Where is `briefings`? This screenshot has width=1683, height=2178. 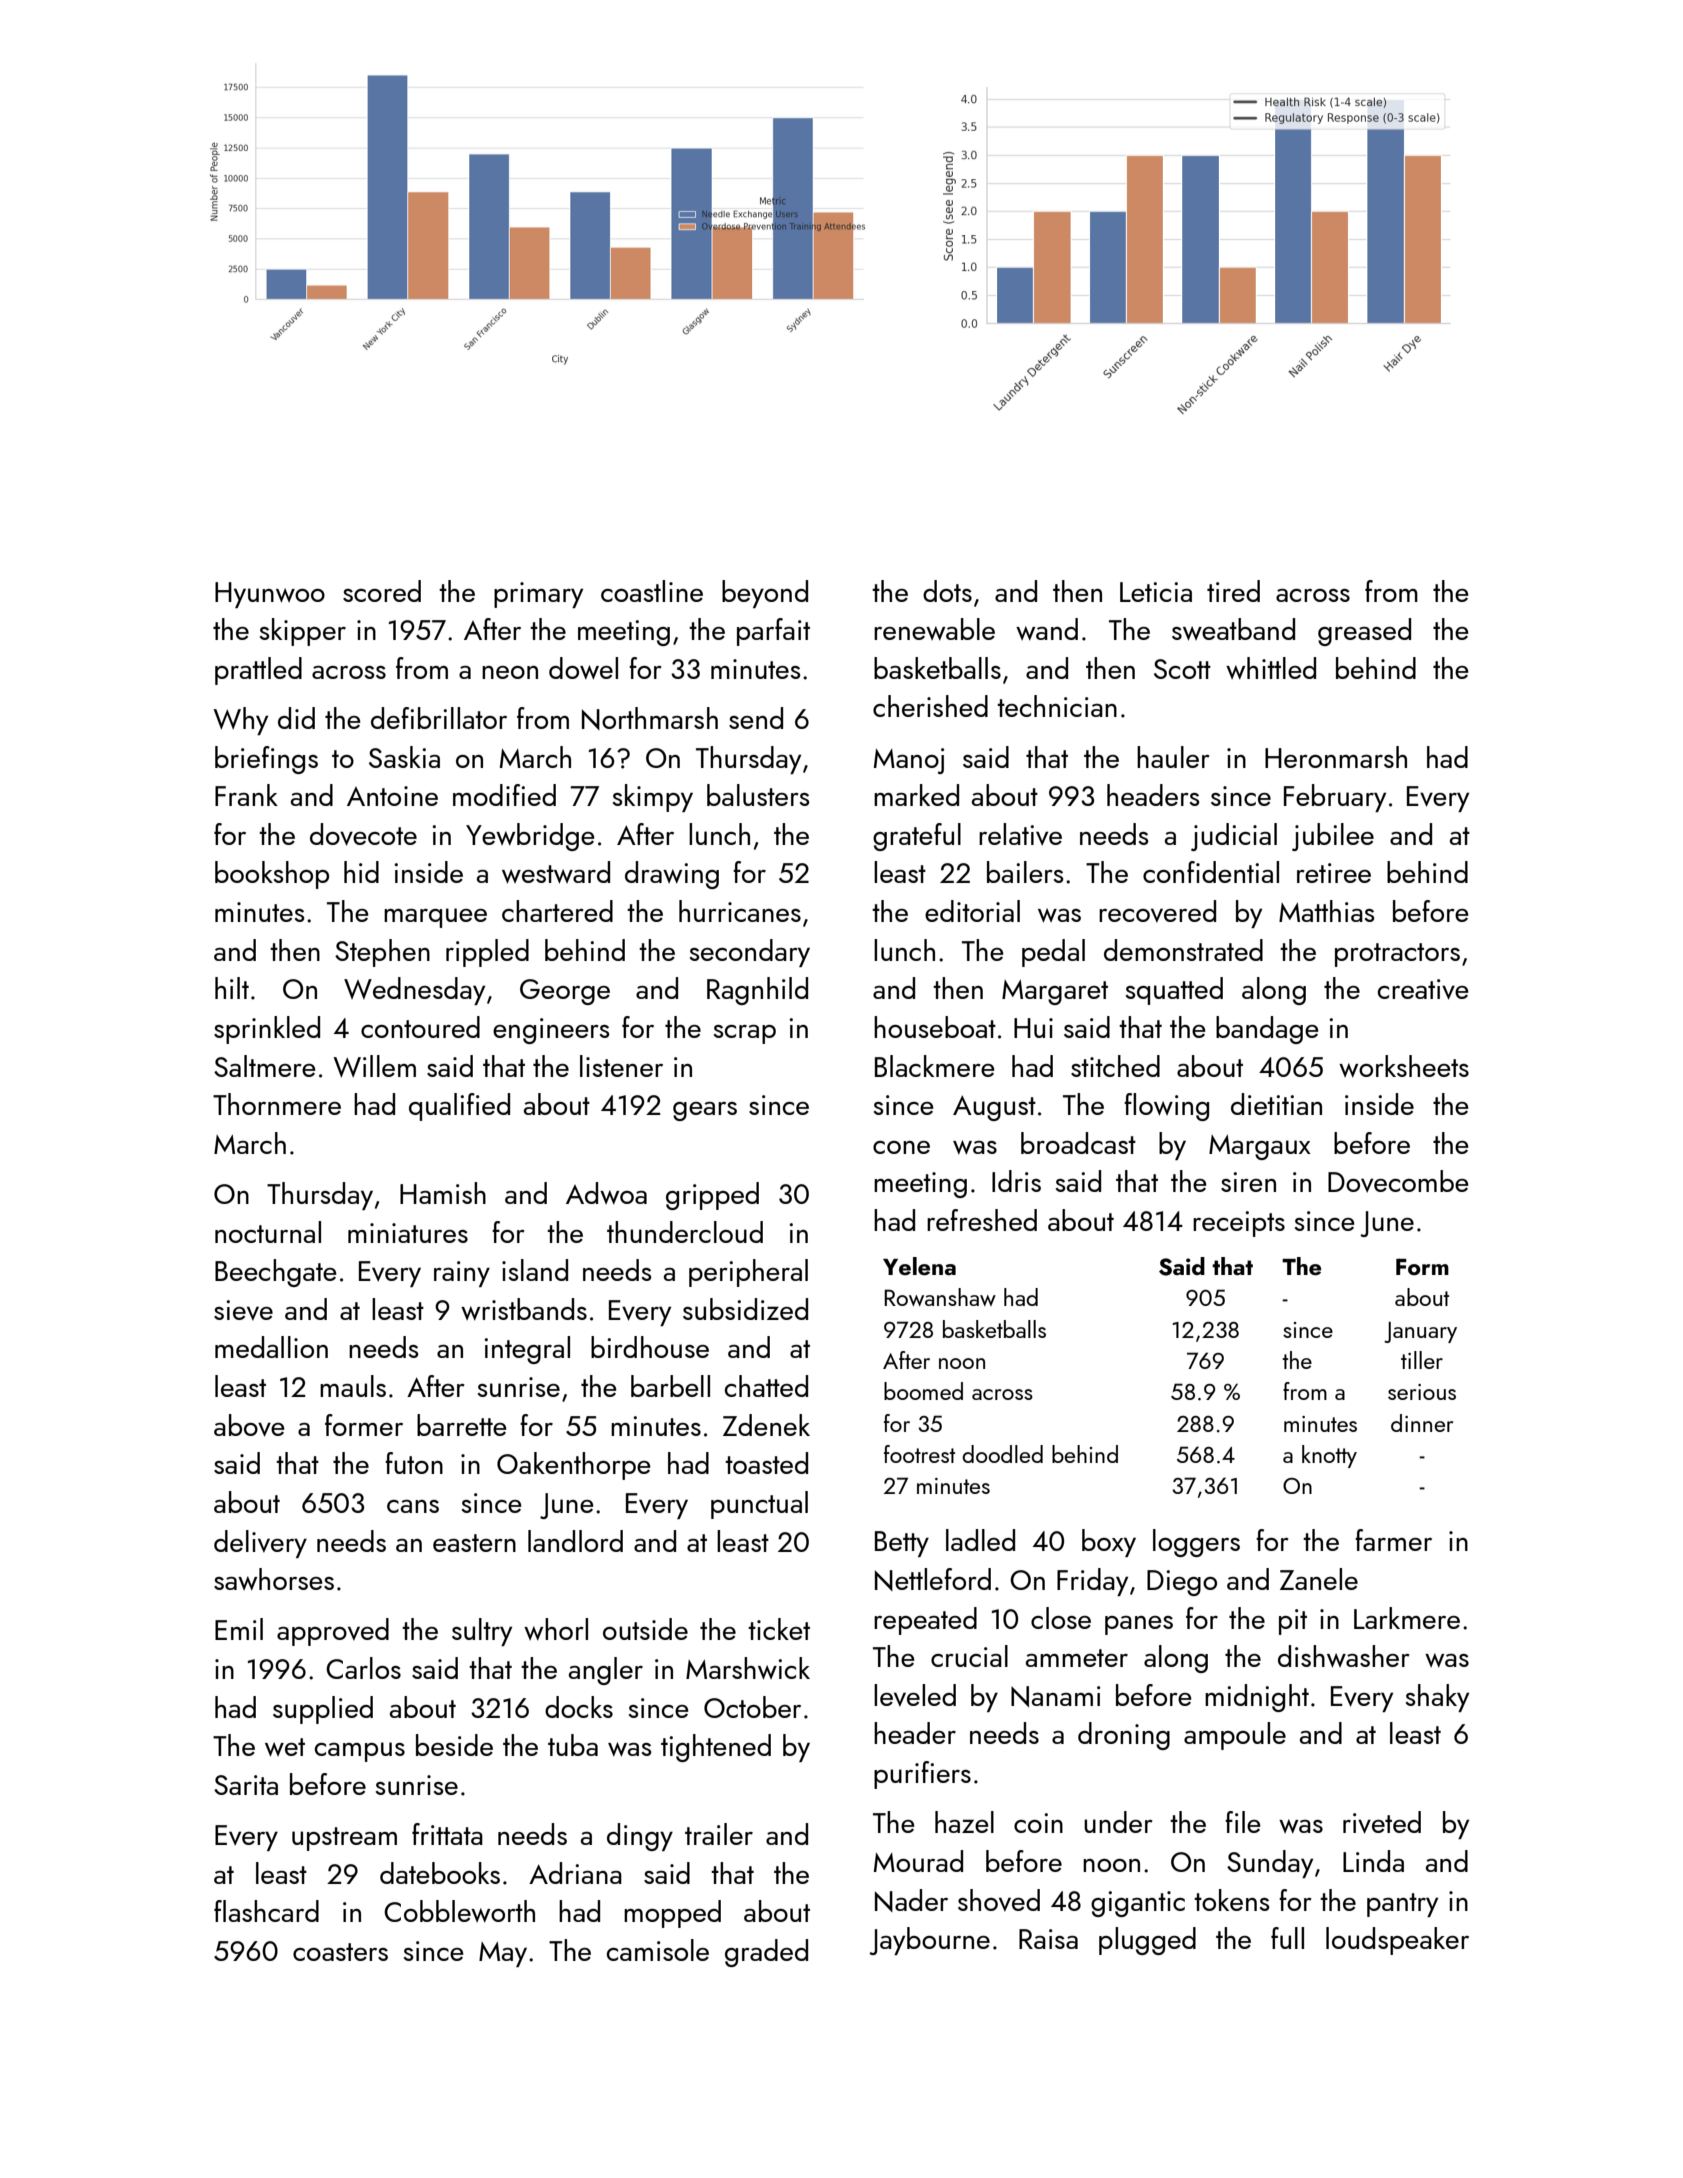
briefings is located at coordinates (266, 760).
